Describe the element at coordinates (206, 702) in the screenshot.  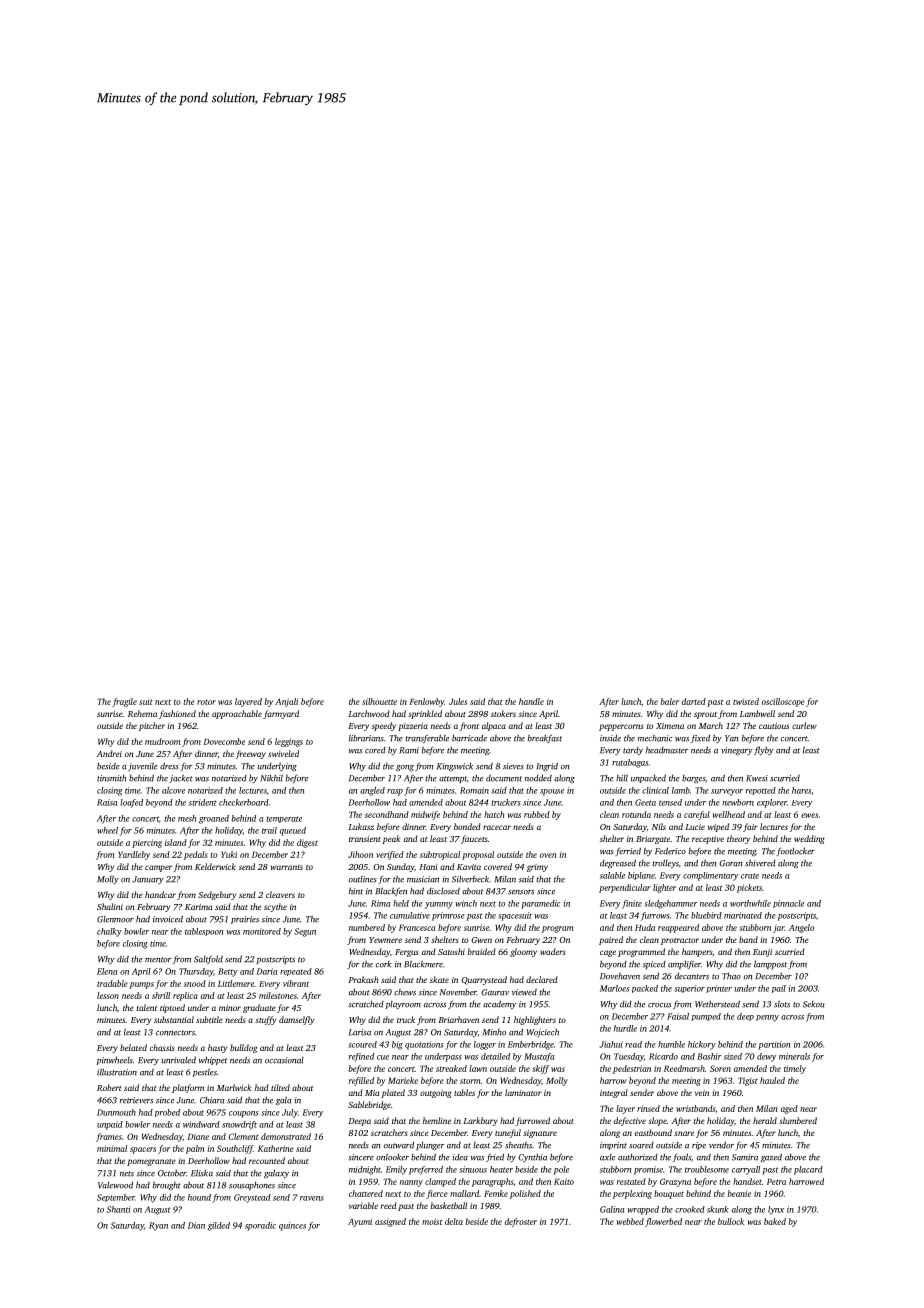
I see `rotor` at that location.
